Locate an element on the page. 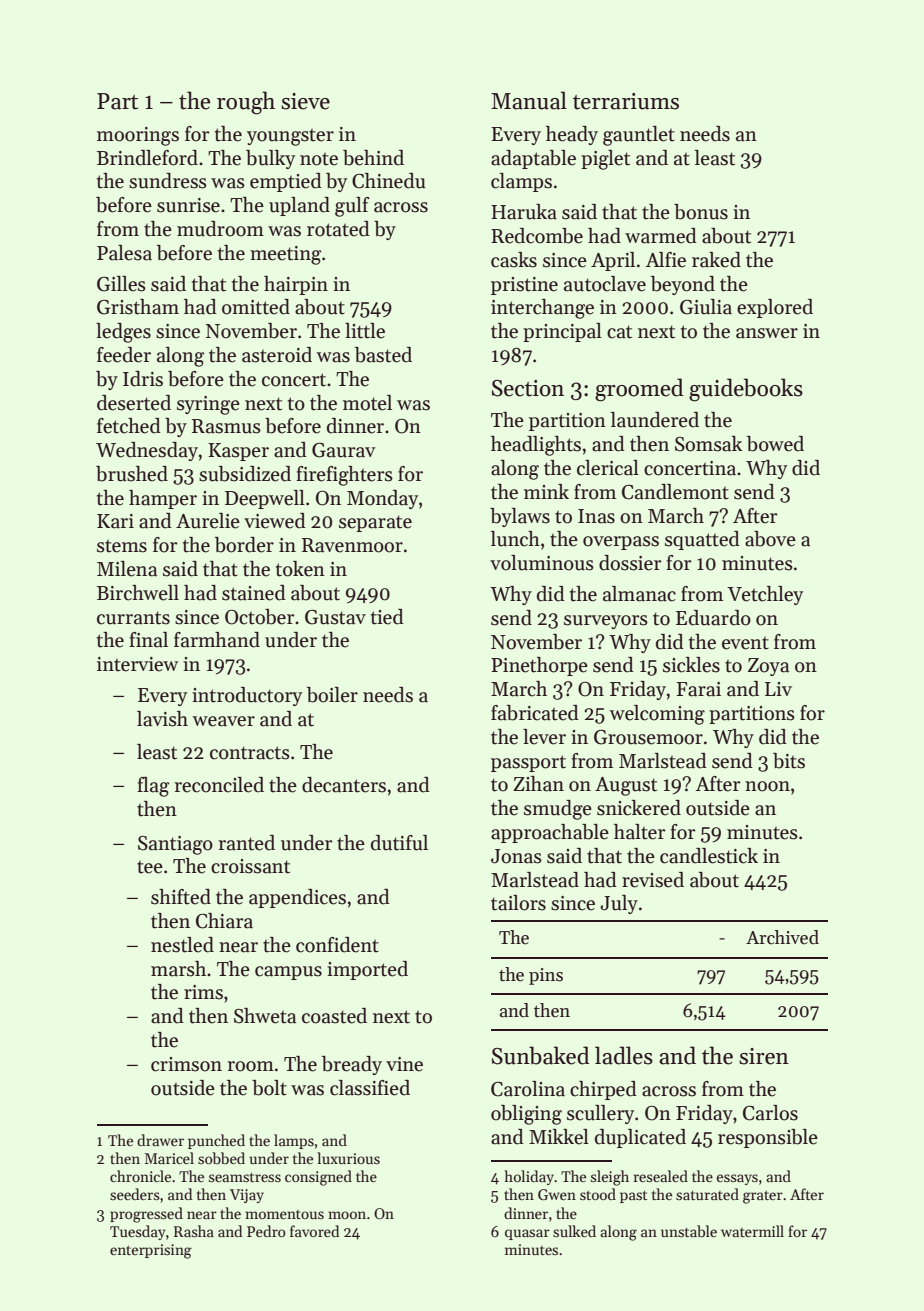  Manual is located at coordinates (529, 100).
